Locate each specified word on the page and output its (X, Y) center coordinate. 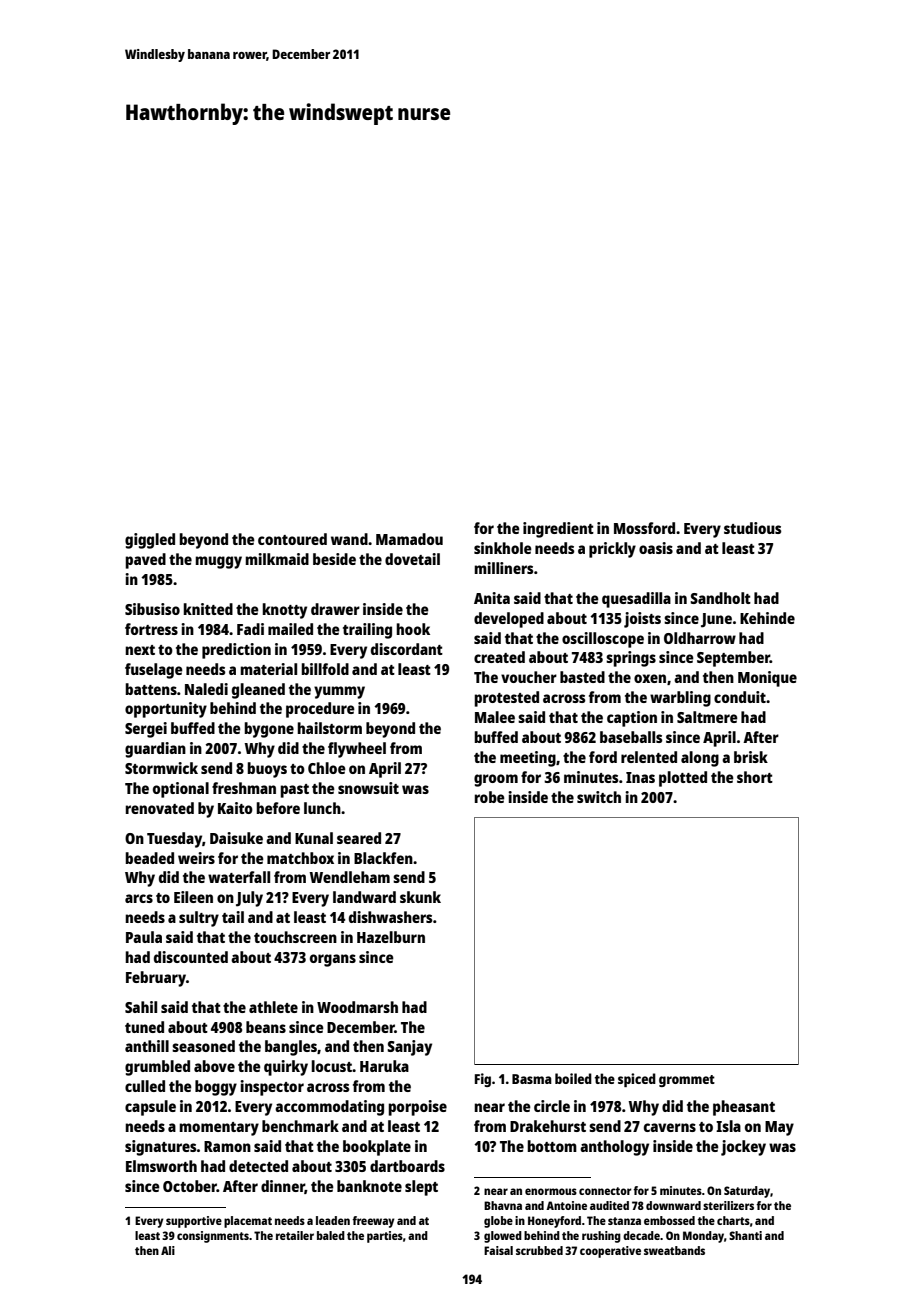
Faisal (498, 1250)
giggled (150, 541)
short (755, 777)
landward (364, 897)
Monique (767, 679)
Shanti (745, 1235)
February (156, 979)
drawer (335, 609)
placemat (248, 1222)
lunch (322, 808)
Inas (640, 777)
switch (599, 797)
